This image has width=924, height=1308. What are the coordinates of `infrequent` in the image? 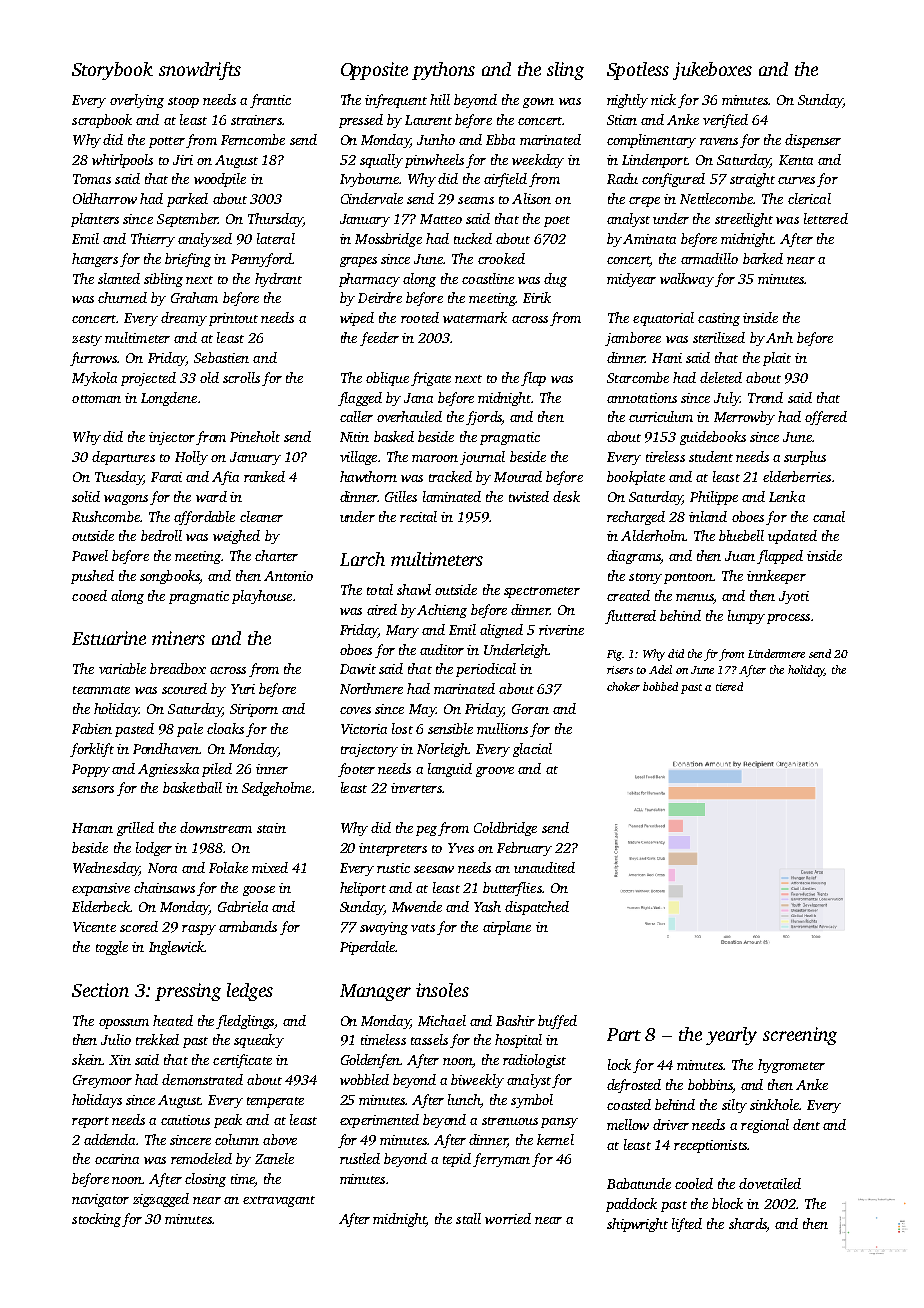 It's located at (396, 101).
